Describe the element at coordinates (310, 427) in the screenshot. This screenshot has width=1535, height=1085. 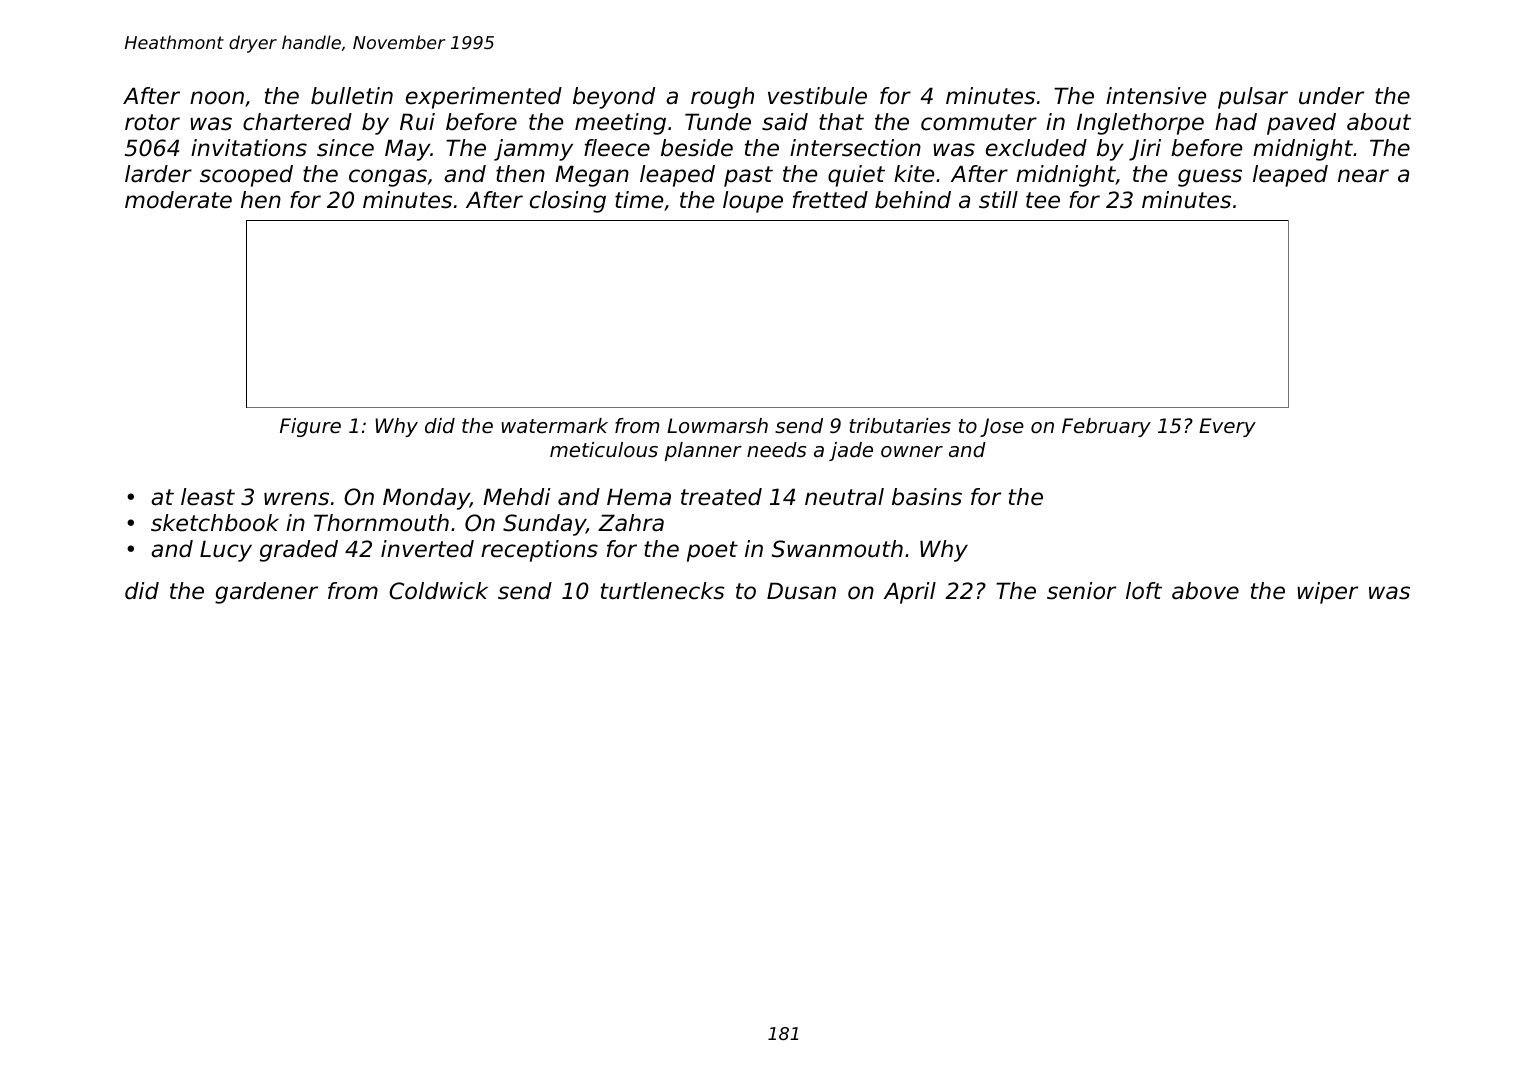
I see `Figure` at that location.
